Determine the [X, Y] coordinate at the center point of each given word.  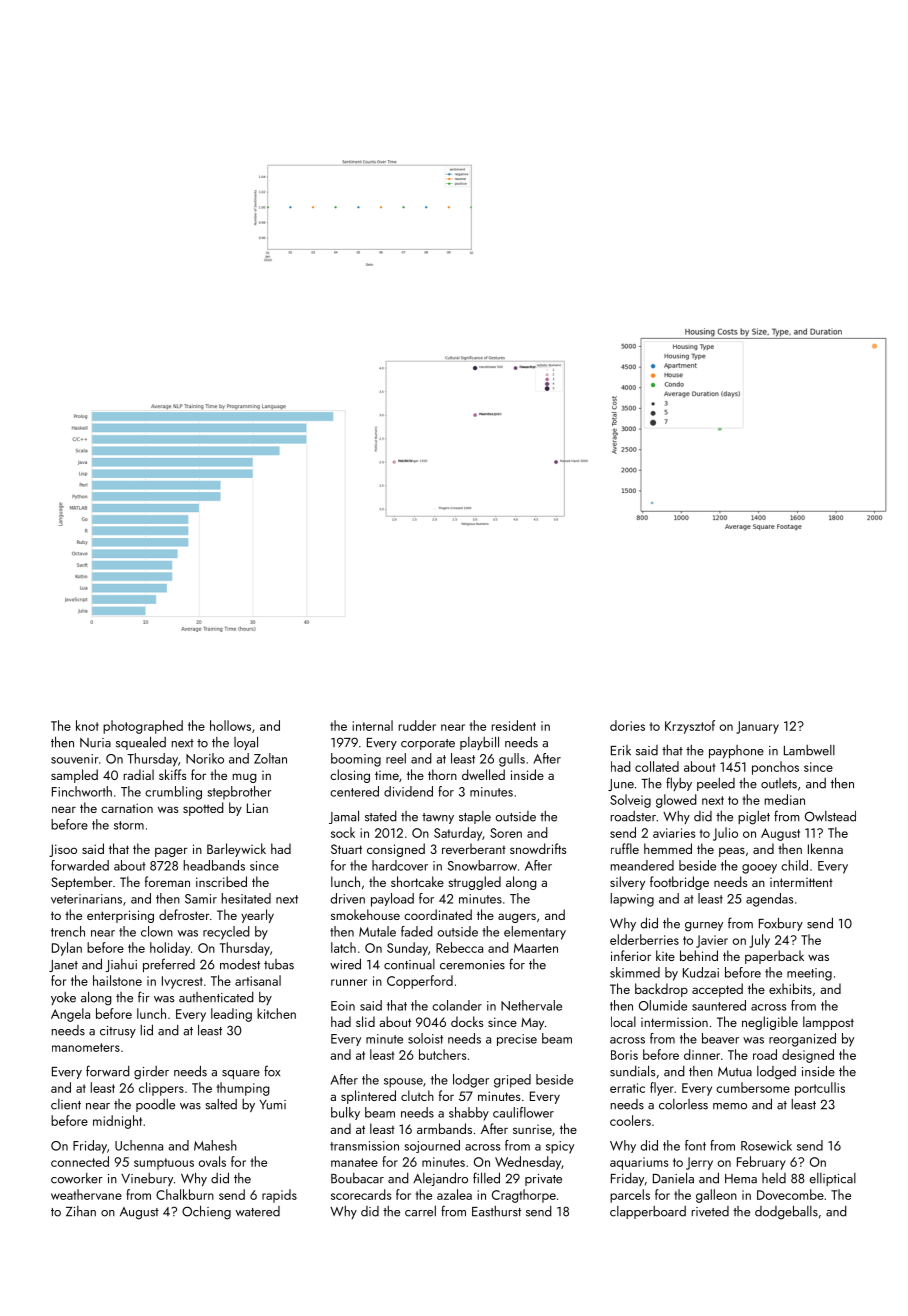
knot [87, 725]
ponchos [775, 768]
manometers [86, 1047]
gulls [512, 760]
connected [80, 1161]
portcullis [820, 1089]
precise [517, 1040]
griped [512, 1081]
